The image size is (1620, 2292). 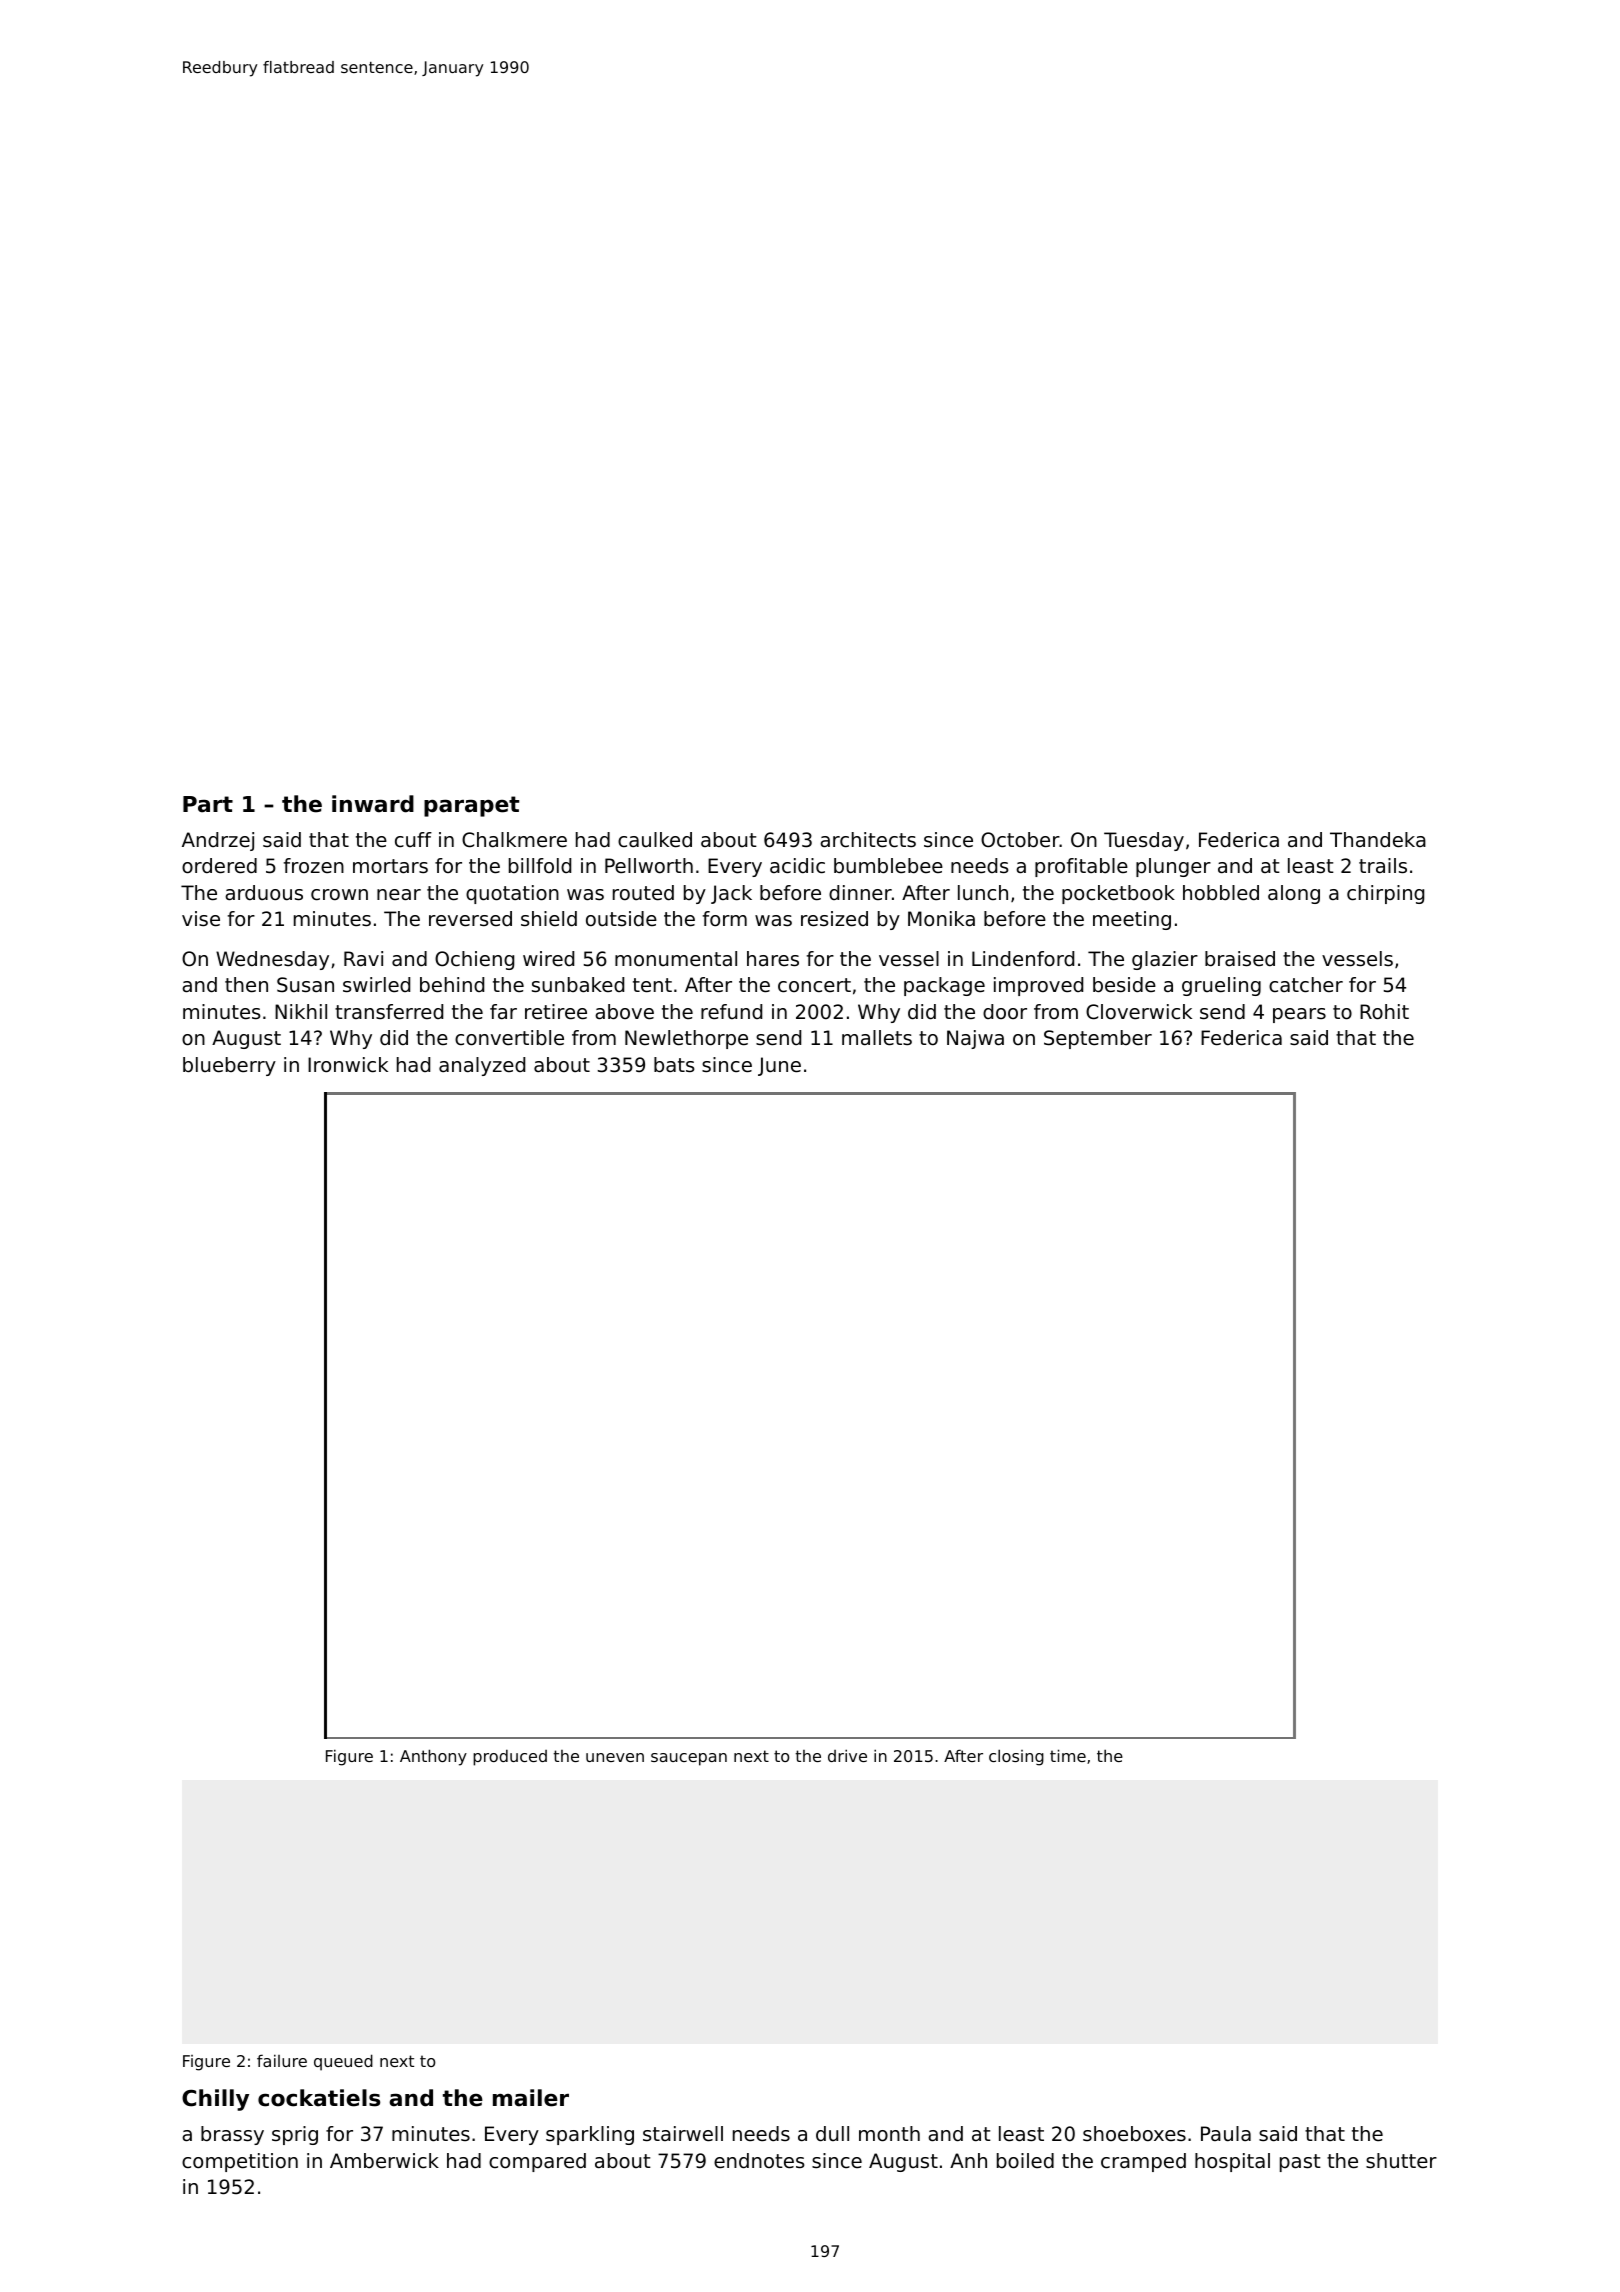 I want to click on shoeboxes, so click(x=1134, y=2134).
